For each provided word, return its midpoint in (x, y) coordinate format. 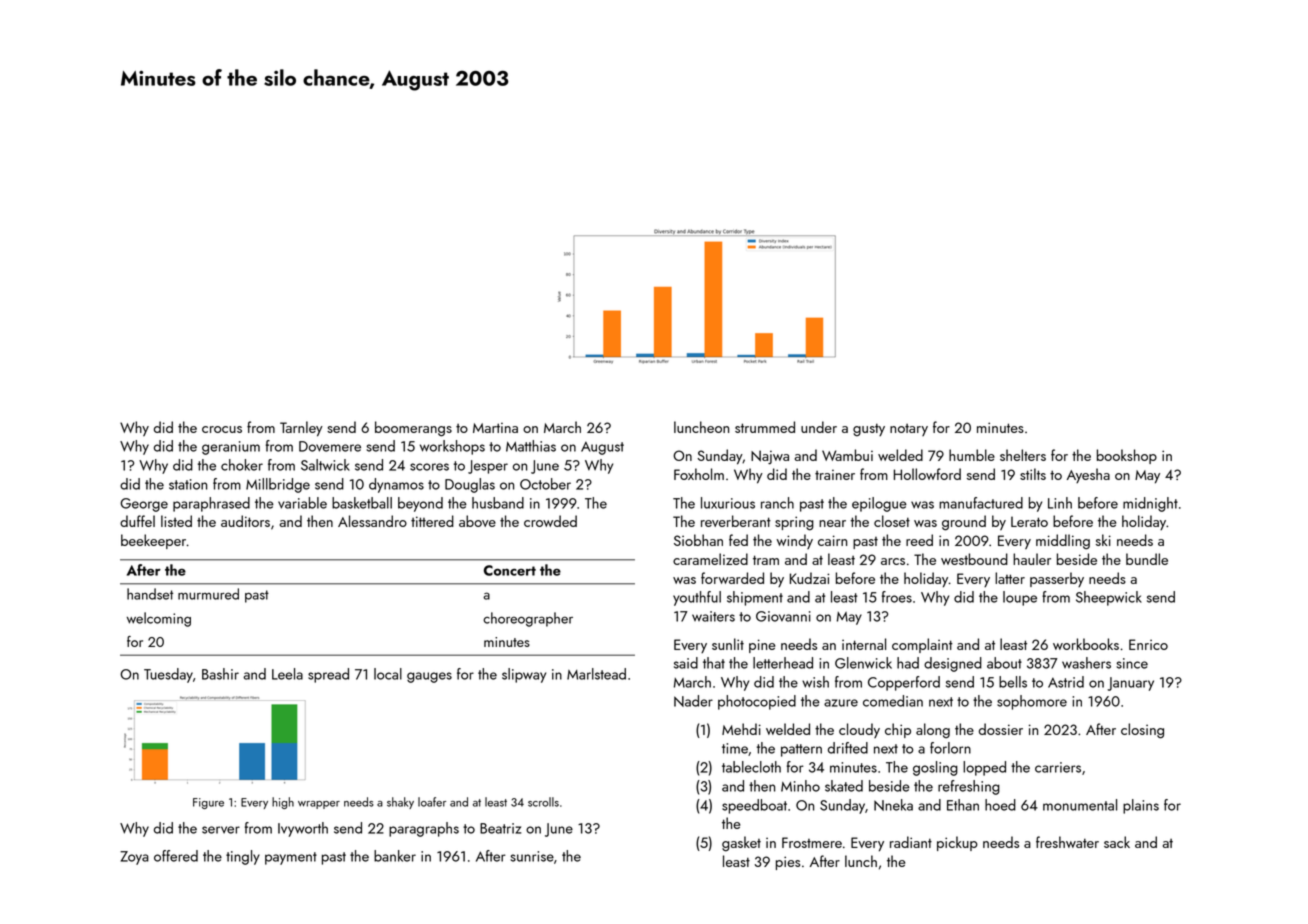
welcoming (159, 619)
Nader (693, 701)
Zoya (134, 858)
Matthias (531, 446)
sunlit (728, 644)
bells (1013, 682)
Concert (510, 570)
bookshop (1127, 456)
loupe (1020, 598)
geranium (231, 448)
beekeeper (153, 541)
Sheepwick (1109, 598)
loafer (432, 802)
